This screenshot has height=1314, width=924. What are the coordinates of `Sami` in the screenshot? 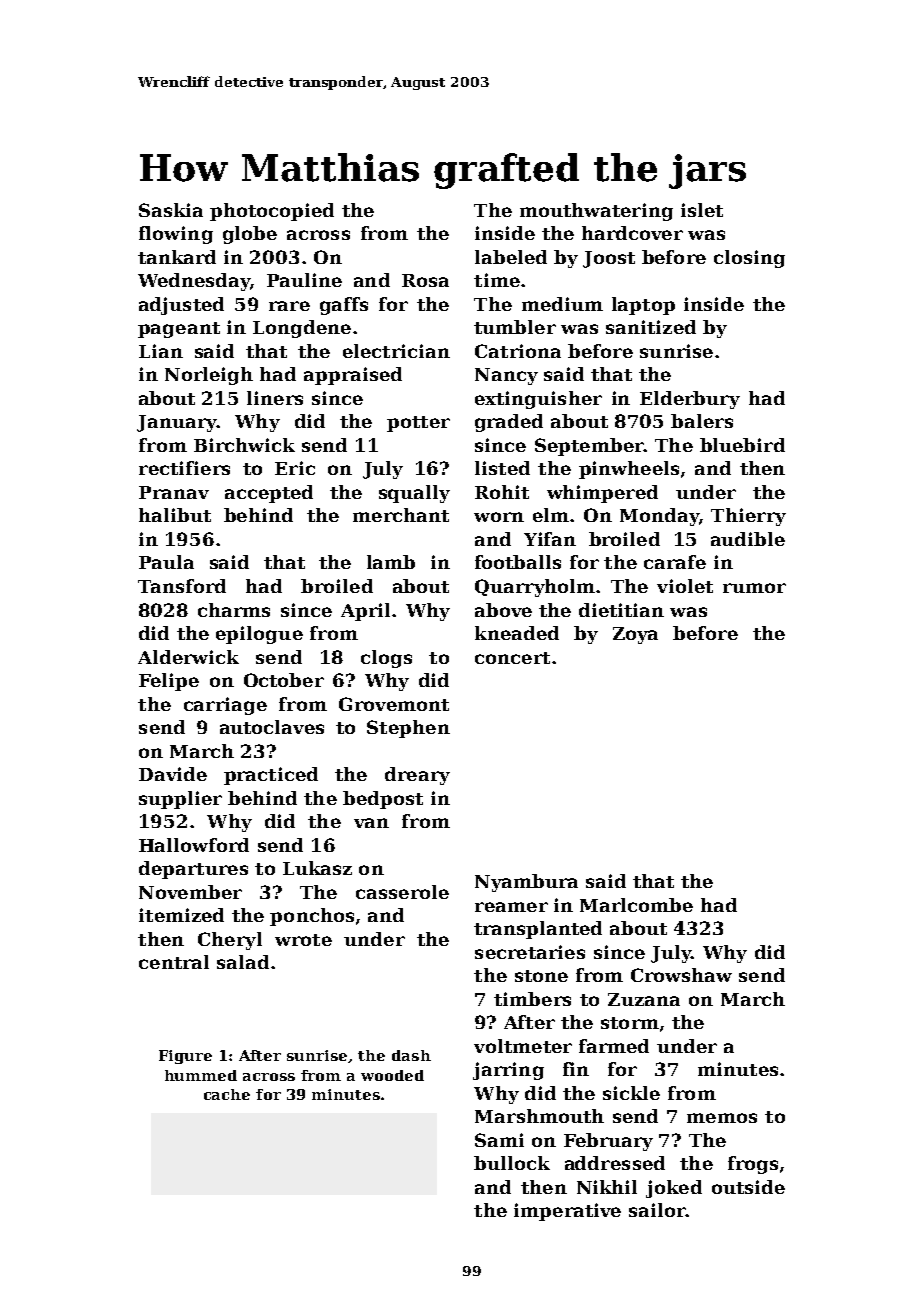 It's located at (499, 1140).
